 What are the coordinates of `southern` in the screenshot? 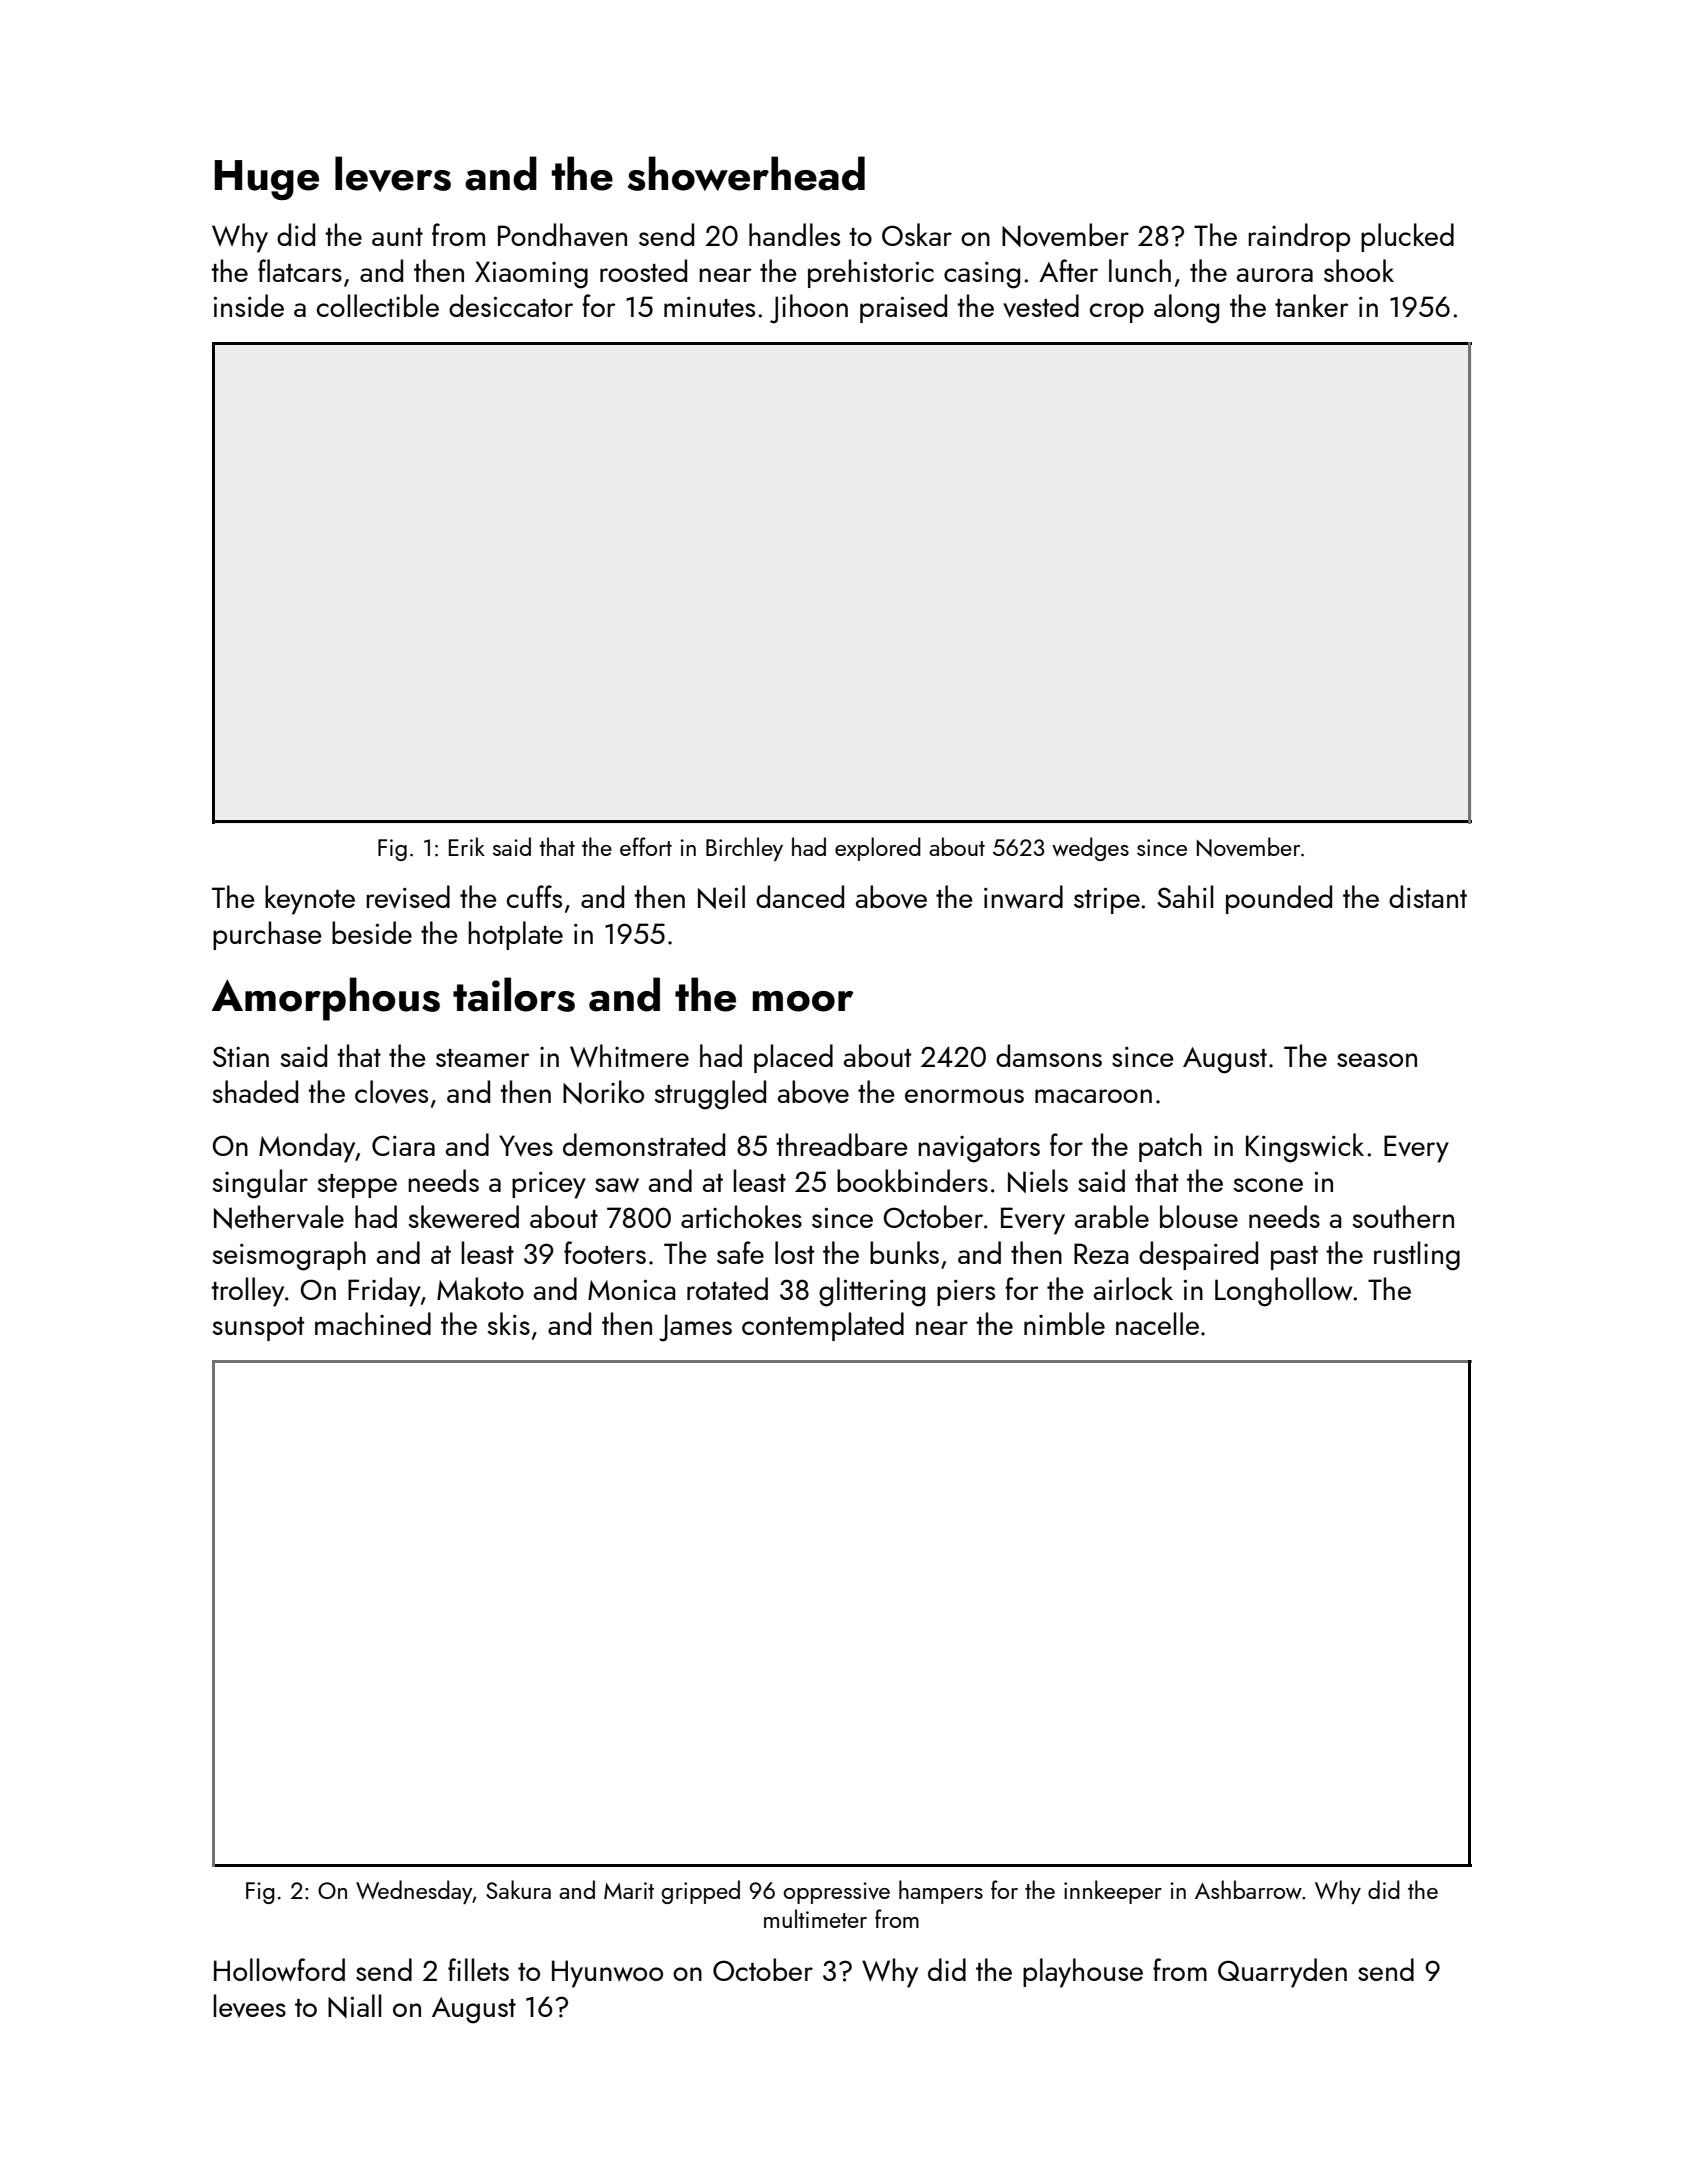 It's located at (1403, 1216).
